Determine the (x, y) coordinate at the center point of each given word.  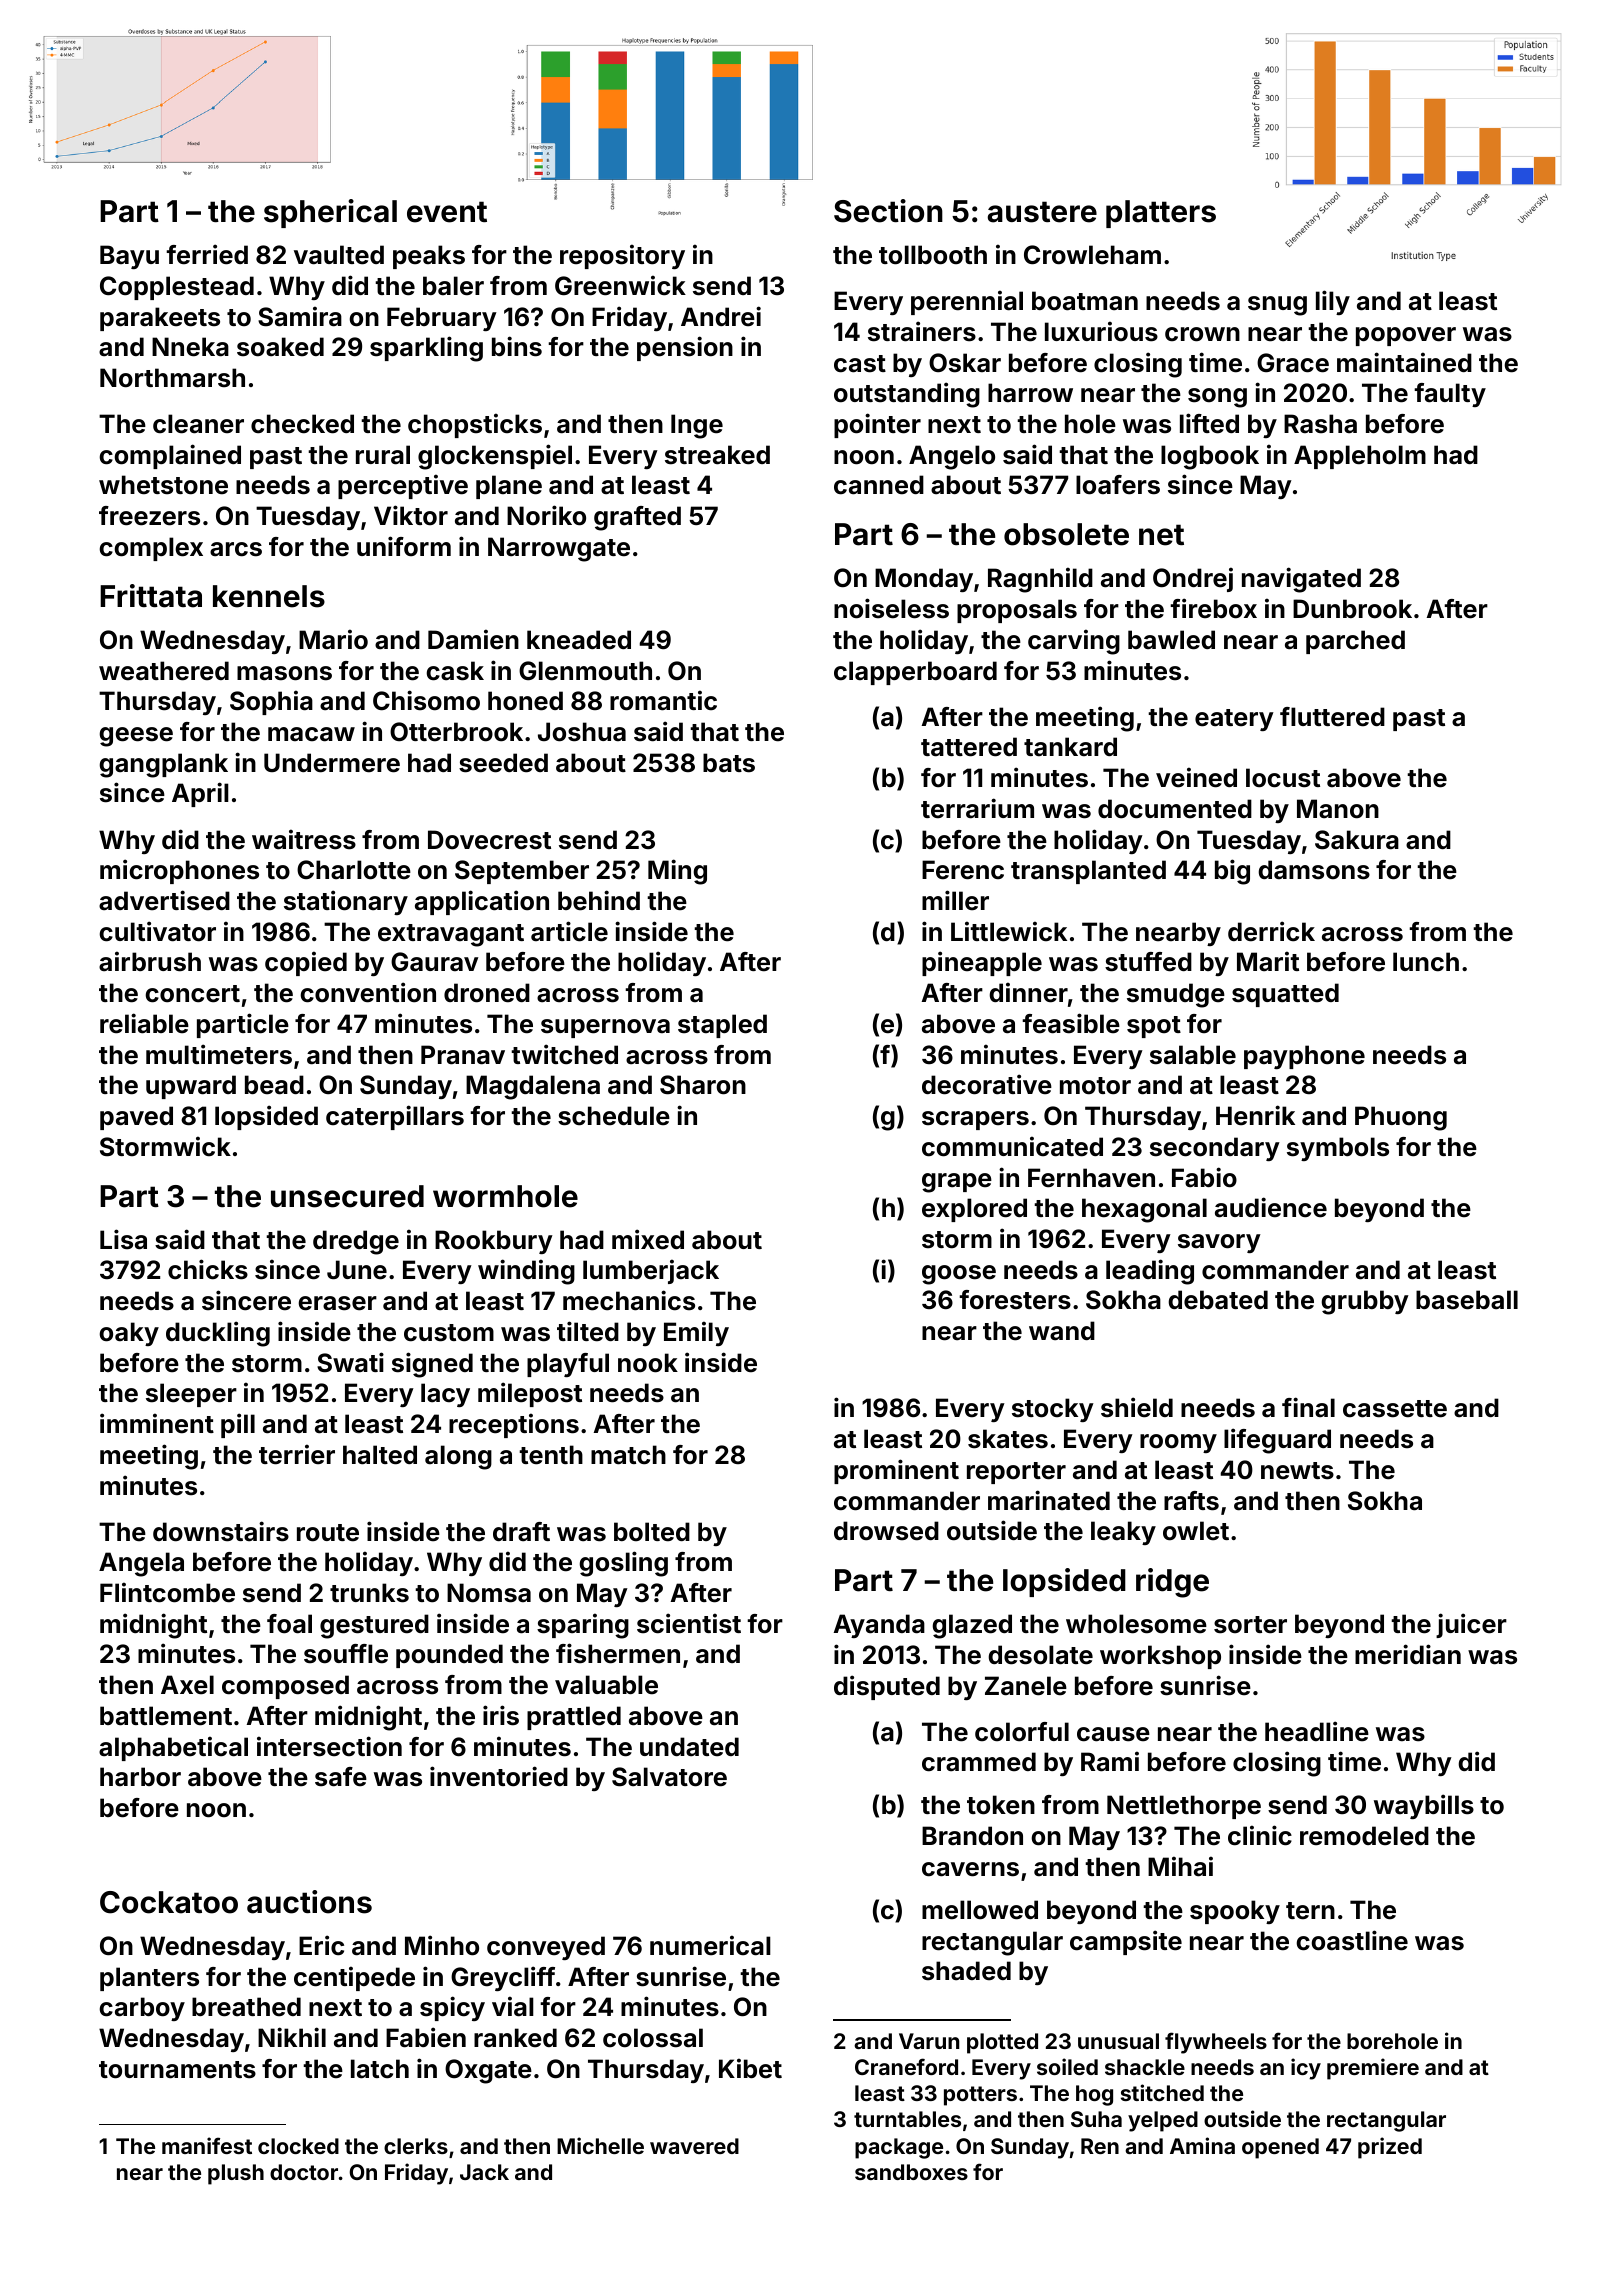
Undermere (332, 763)
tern (1310, 1911)
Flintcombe (167, 1592)
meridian (1408, 1654)
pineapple (982, 963)
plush (236, 2174)
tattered (969, 747)
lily (1333, 302)
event (447, 212)
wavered (694, 2146)
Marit (1268, 961)
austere (1042, 212)
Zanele (1026, 1686)
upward (191, 1087)
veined (1196, 777)
